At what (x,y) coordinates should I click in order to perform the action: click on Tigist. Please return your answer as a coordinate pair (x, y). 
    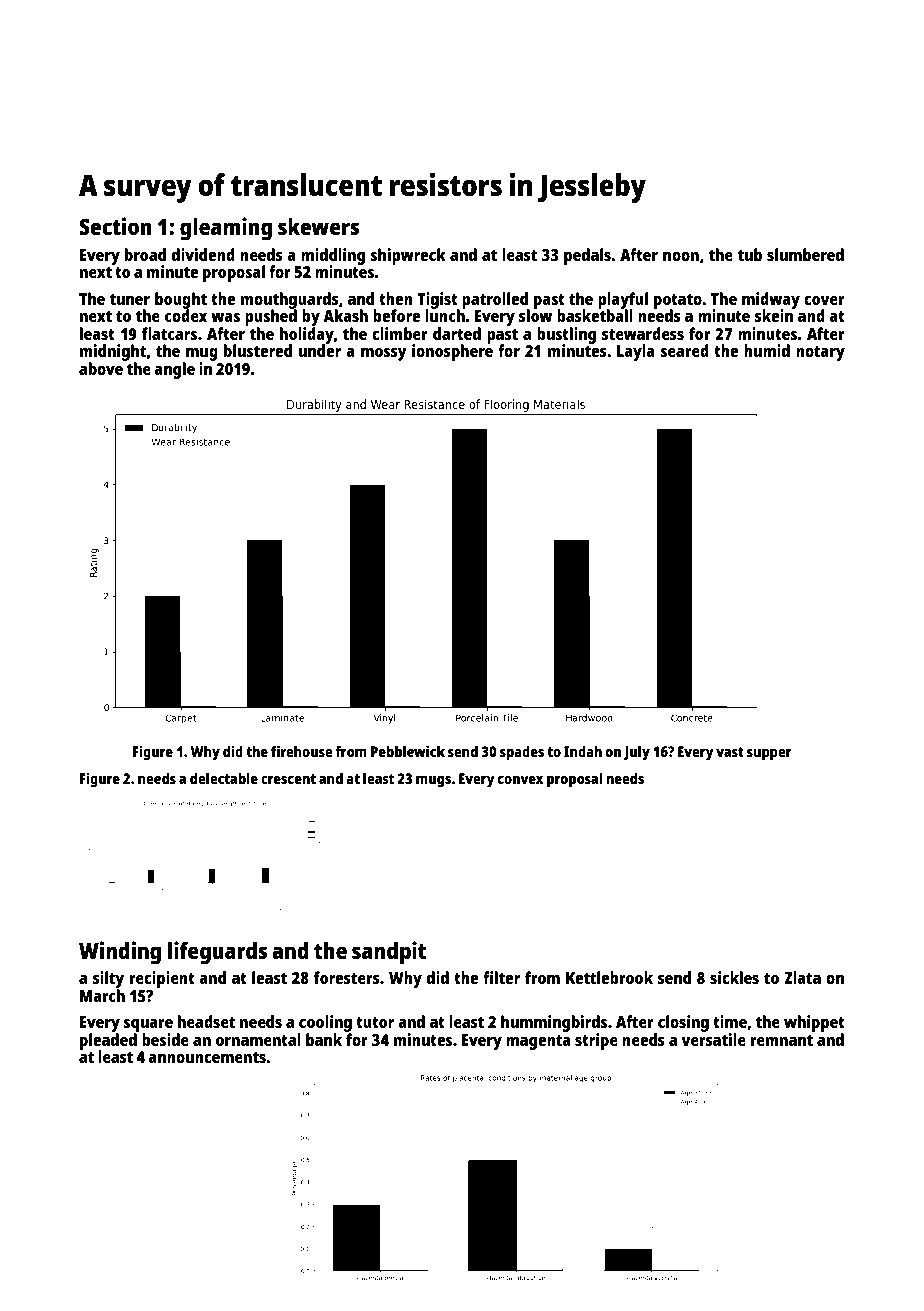
    Looking at the image, I should click on (437, 300).
